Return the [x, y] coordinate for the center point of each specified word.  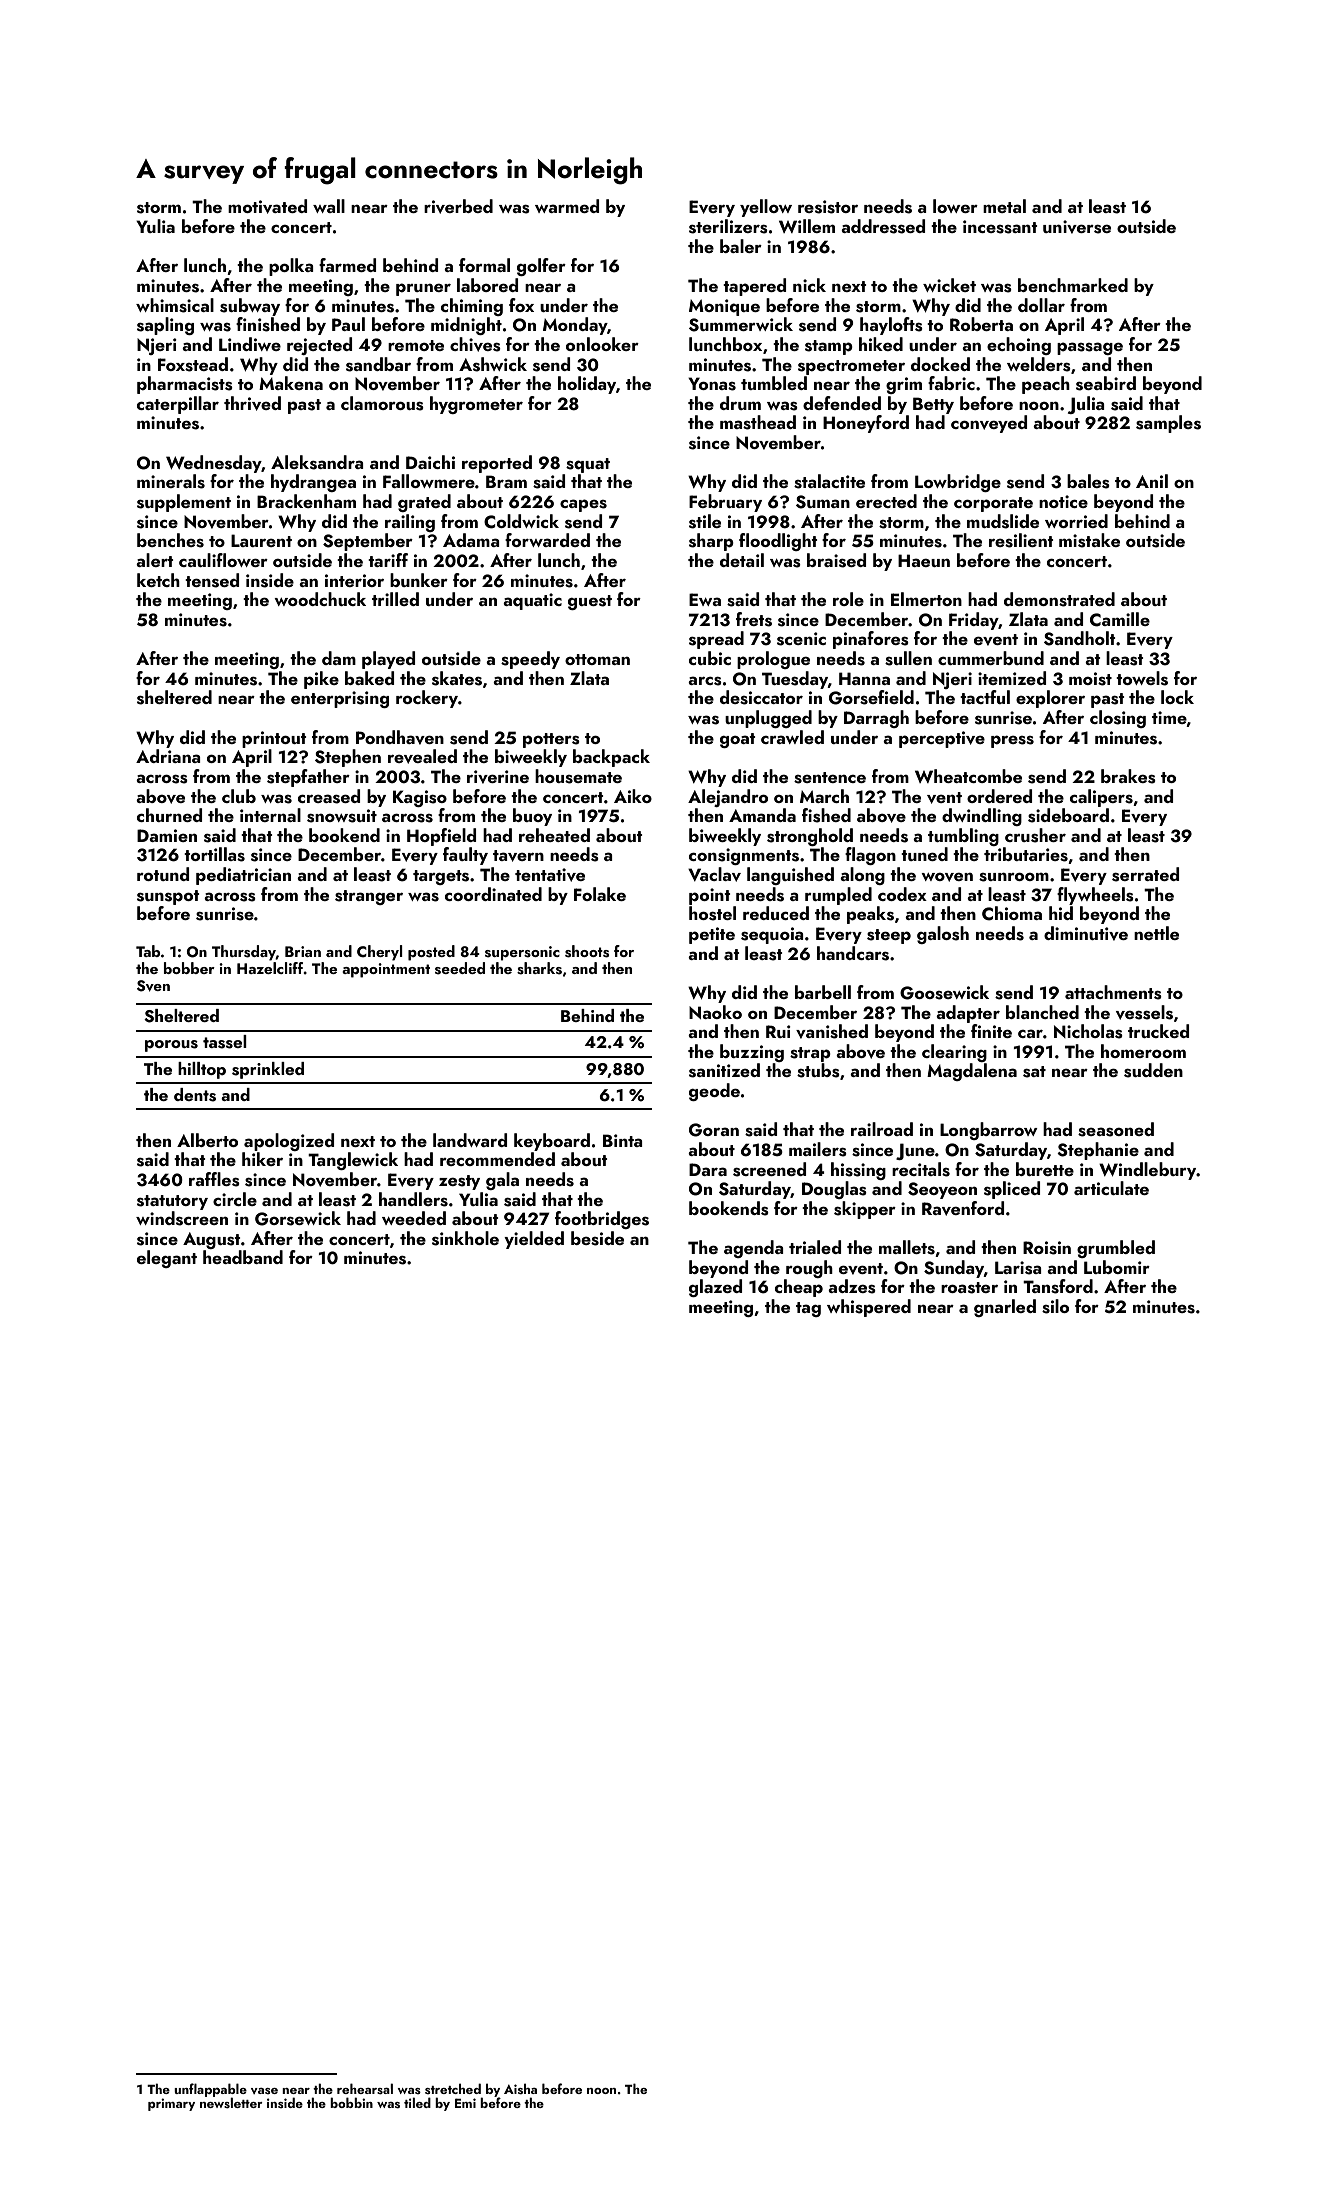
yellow [766, 208]
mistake [1089, 540]
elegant [167, 1259]
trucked [1158, 1031]
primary [171, 2104]
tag [808, 1309]
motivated [267, 206]
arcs [705, 681]
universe [1077, 227]
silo [1055, 1306]
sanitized [724, 1070]
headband [243, 1257]
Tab [148, 951]
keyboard [552, 1142]
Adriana [168, 756]
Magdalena [972, 1072]
